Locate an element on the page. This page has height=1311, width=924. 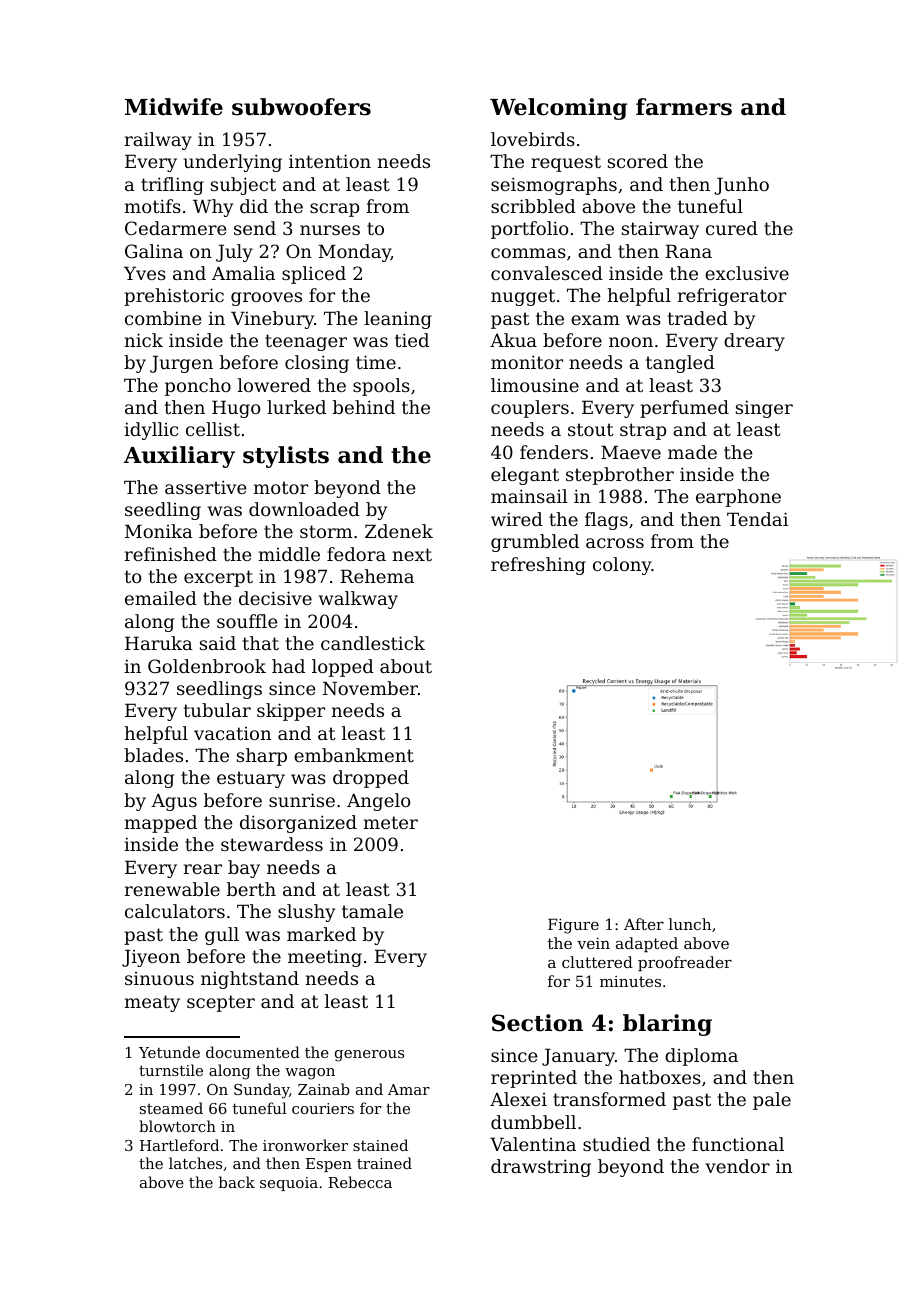
refreshing is located at coordinates (538, 566).
